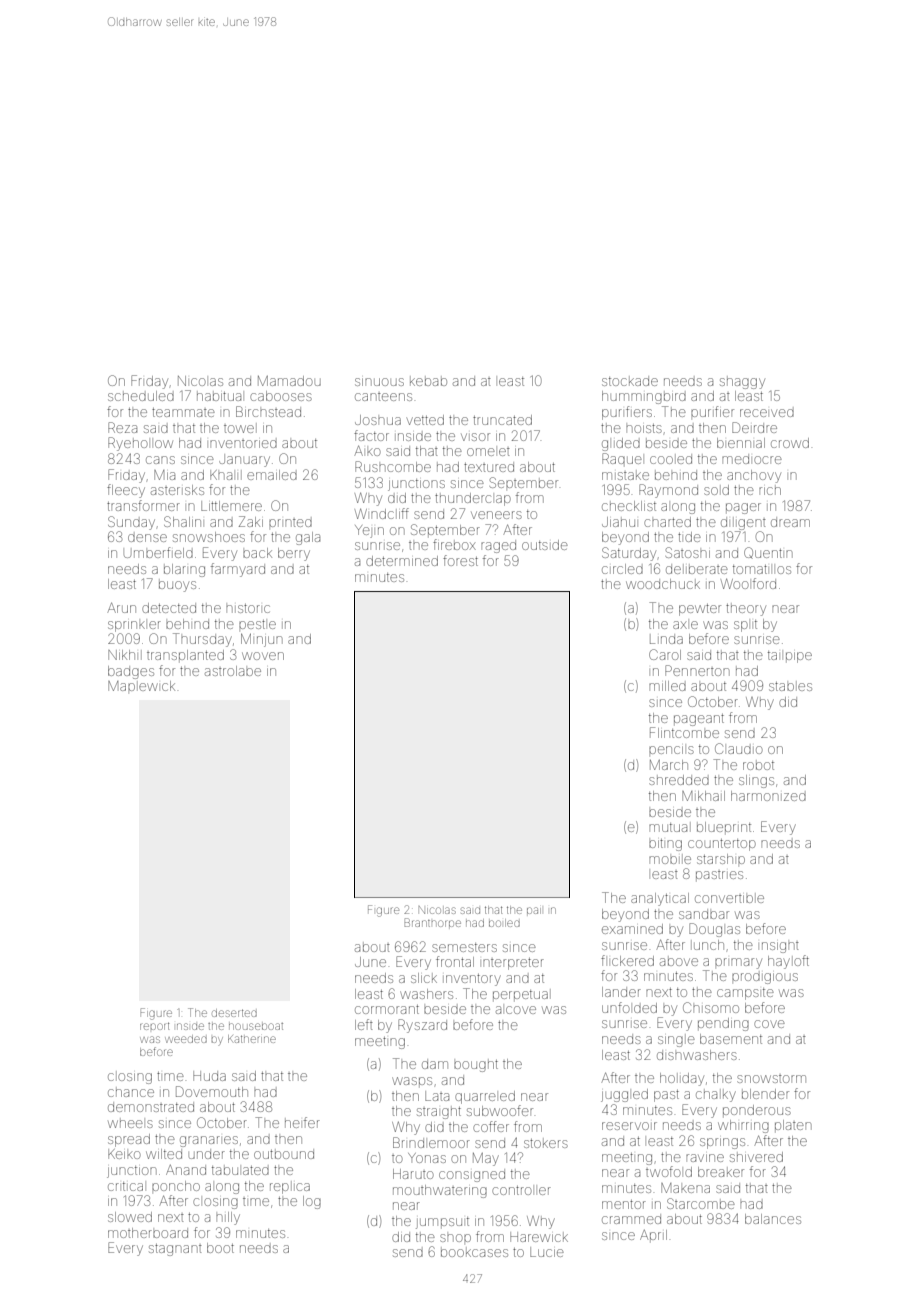 The width and height of the screenshot is (924, 1308). What do you see at coordinates (762, 569) in the screenshot?
I see `tomatillos` at bounding box center [762, 569].
